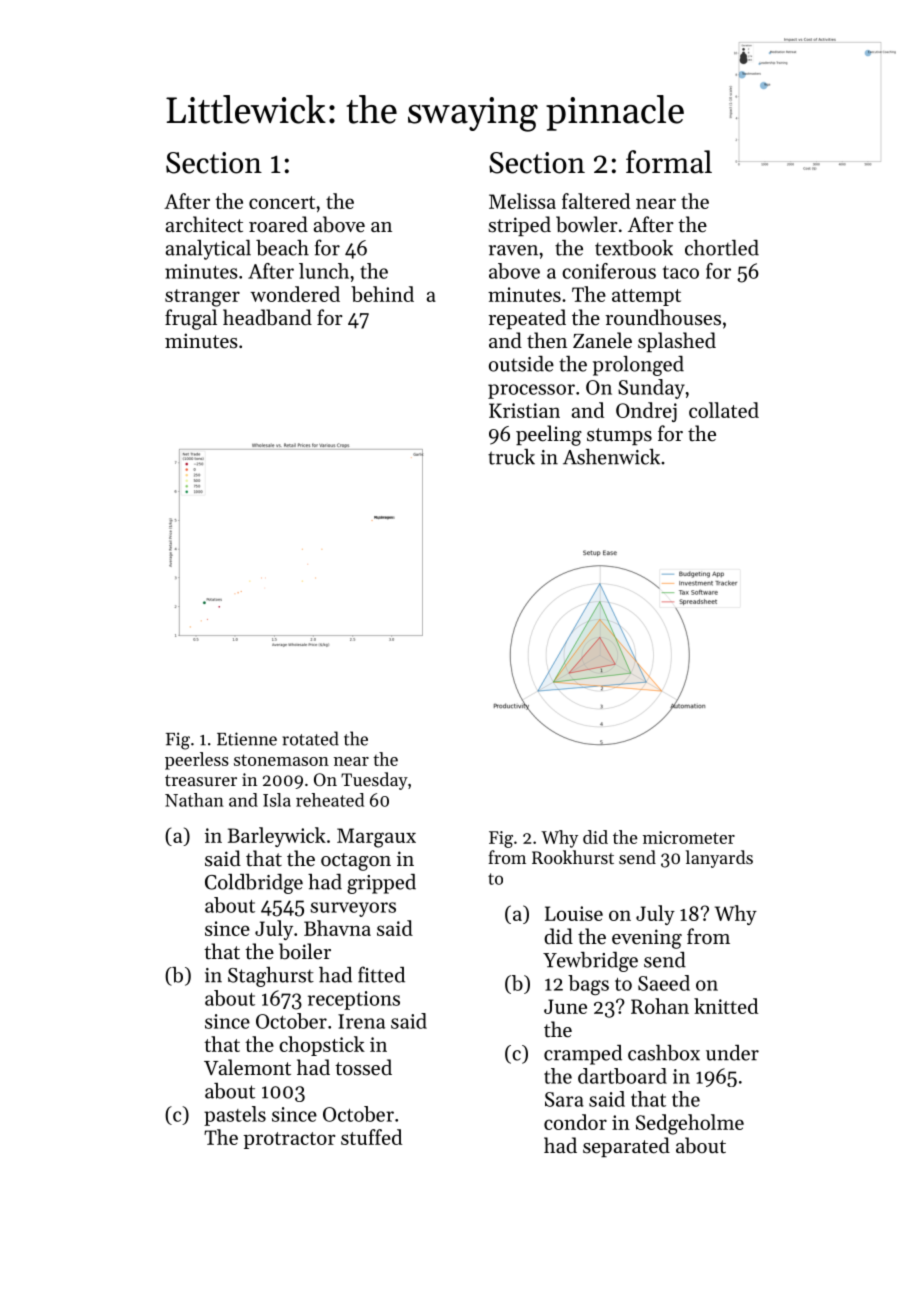  Describe the element at coordinates (247, 739) in the screenshot. I see `Etienne` at that location.
